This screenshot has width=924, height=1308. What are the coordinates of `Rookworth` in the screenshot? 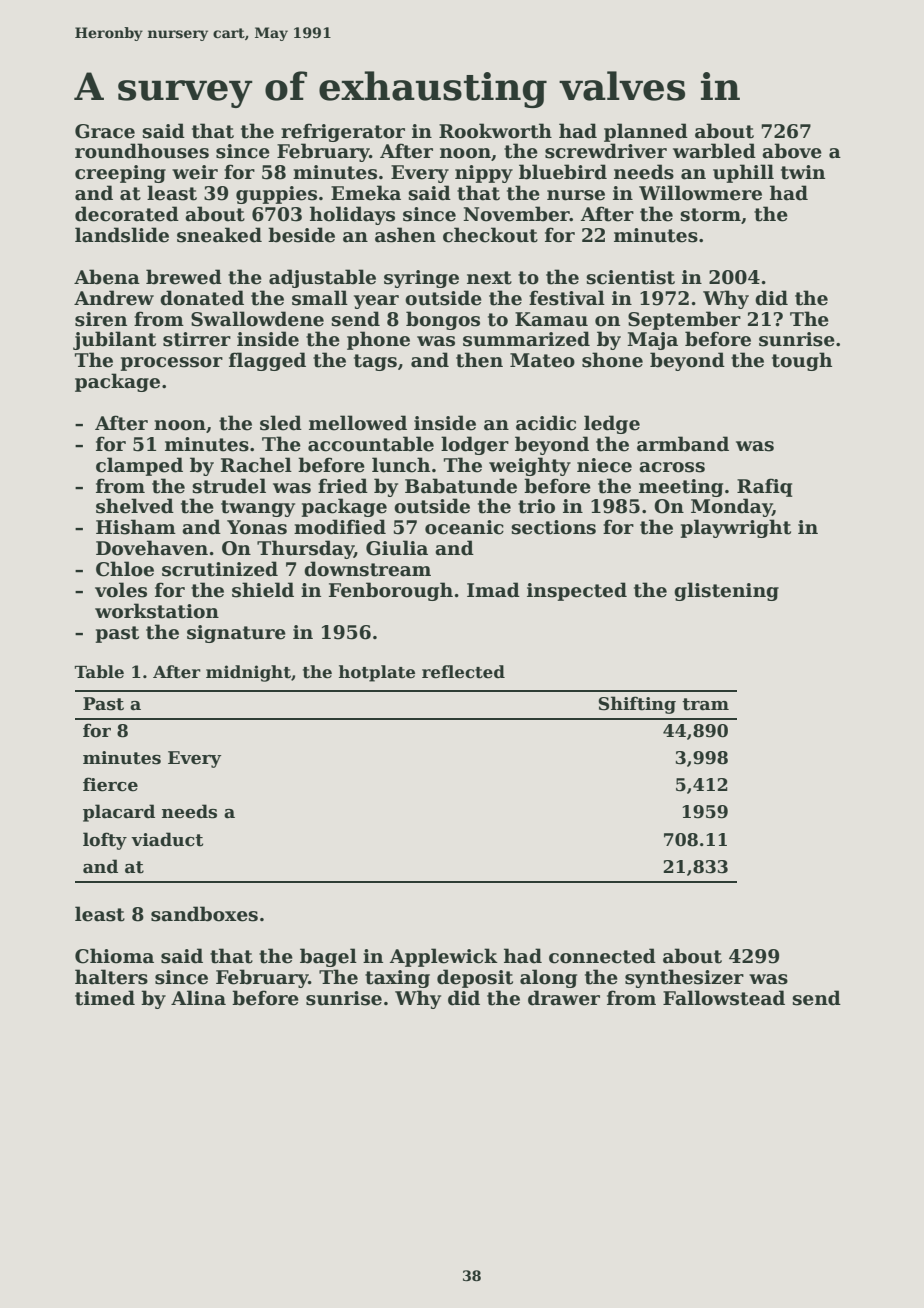 It's located at (495, 131).
